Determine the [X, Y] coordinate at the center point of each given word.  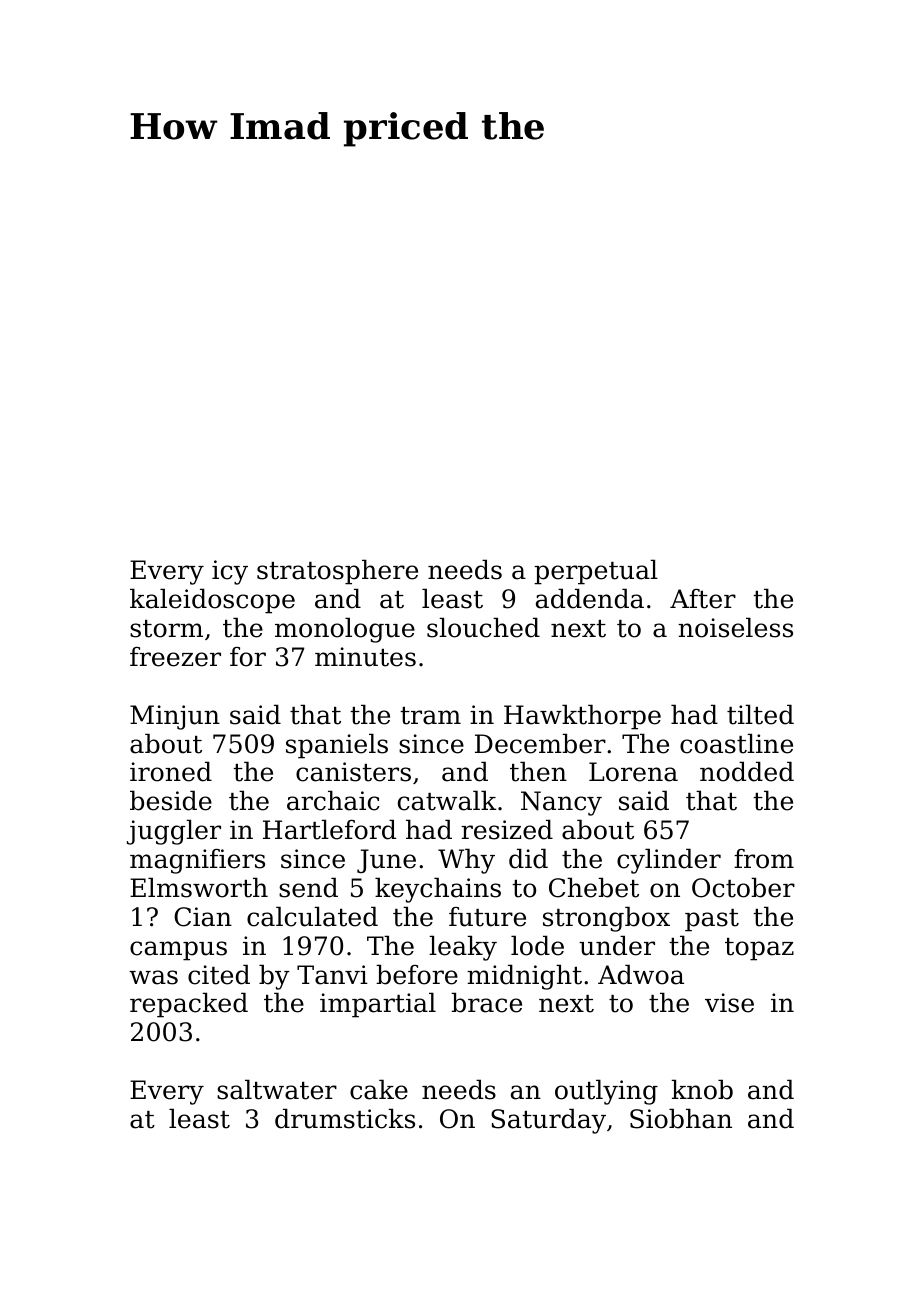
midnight [524, 977]
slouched [483, 627]
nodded [747, 771]
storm [166, 629]
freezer [175, 657]
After [703, 599]
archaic [333, 800]
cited [219, 974]
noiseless [735, 627]
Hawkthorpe [582, 717]
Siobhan [681, 1118]
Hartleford [329, 829]
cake [379, 1089]
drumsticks [345, 1118]
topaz [759, 949]
